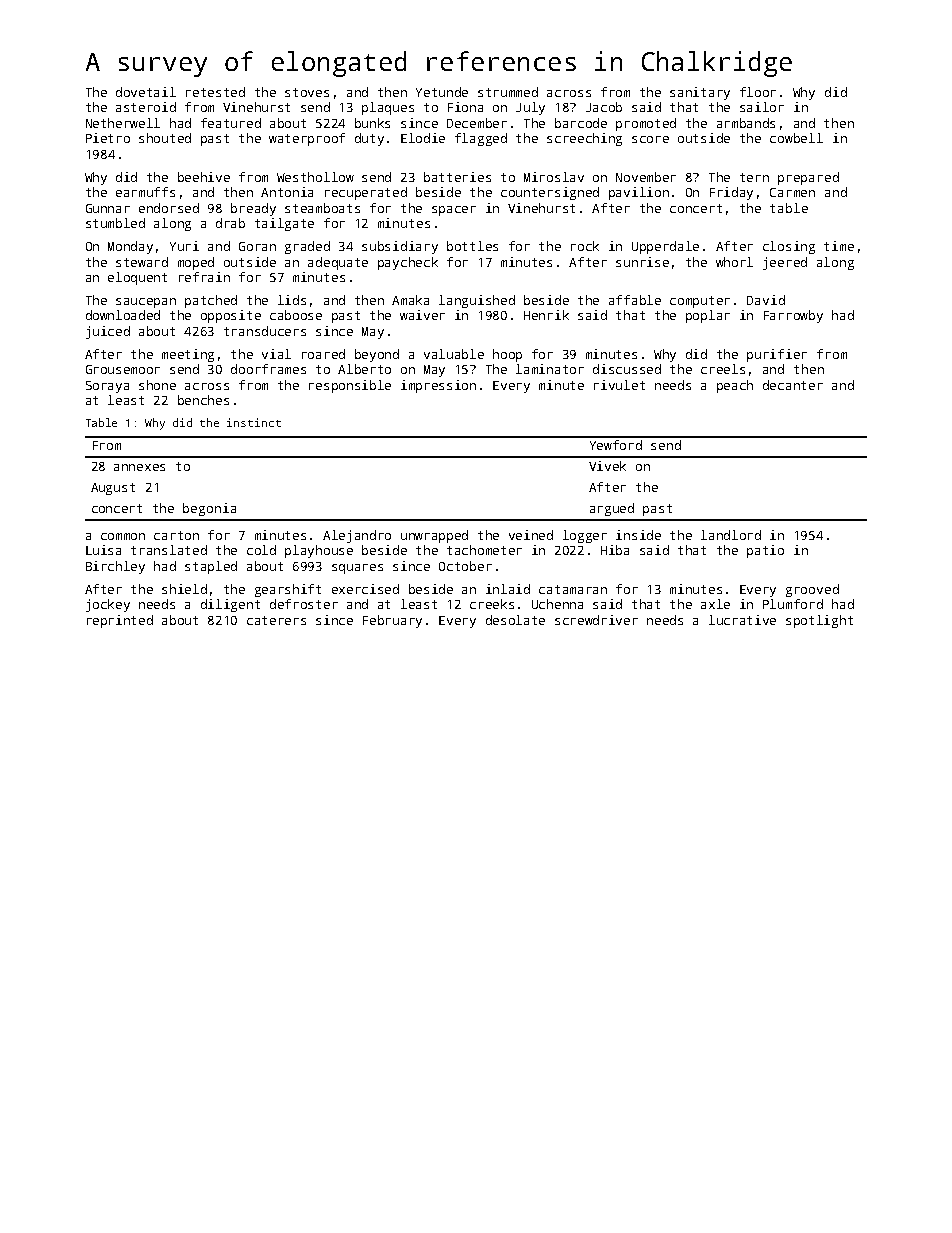 The height and width of the screenshot is (1233, 952). I want to click on Farrowby, so click(793, 316).
